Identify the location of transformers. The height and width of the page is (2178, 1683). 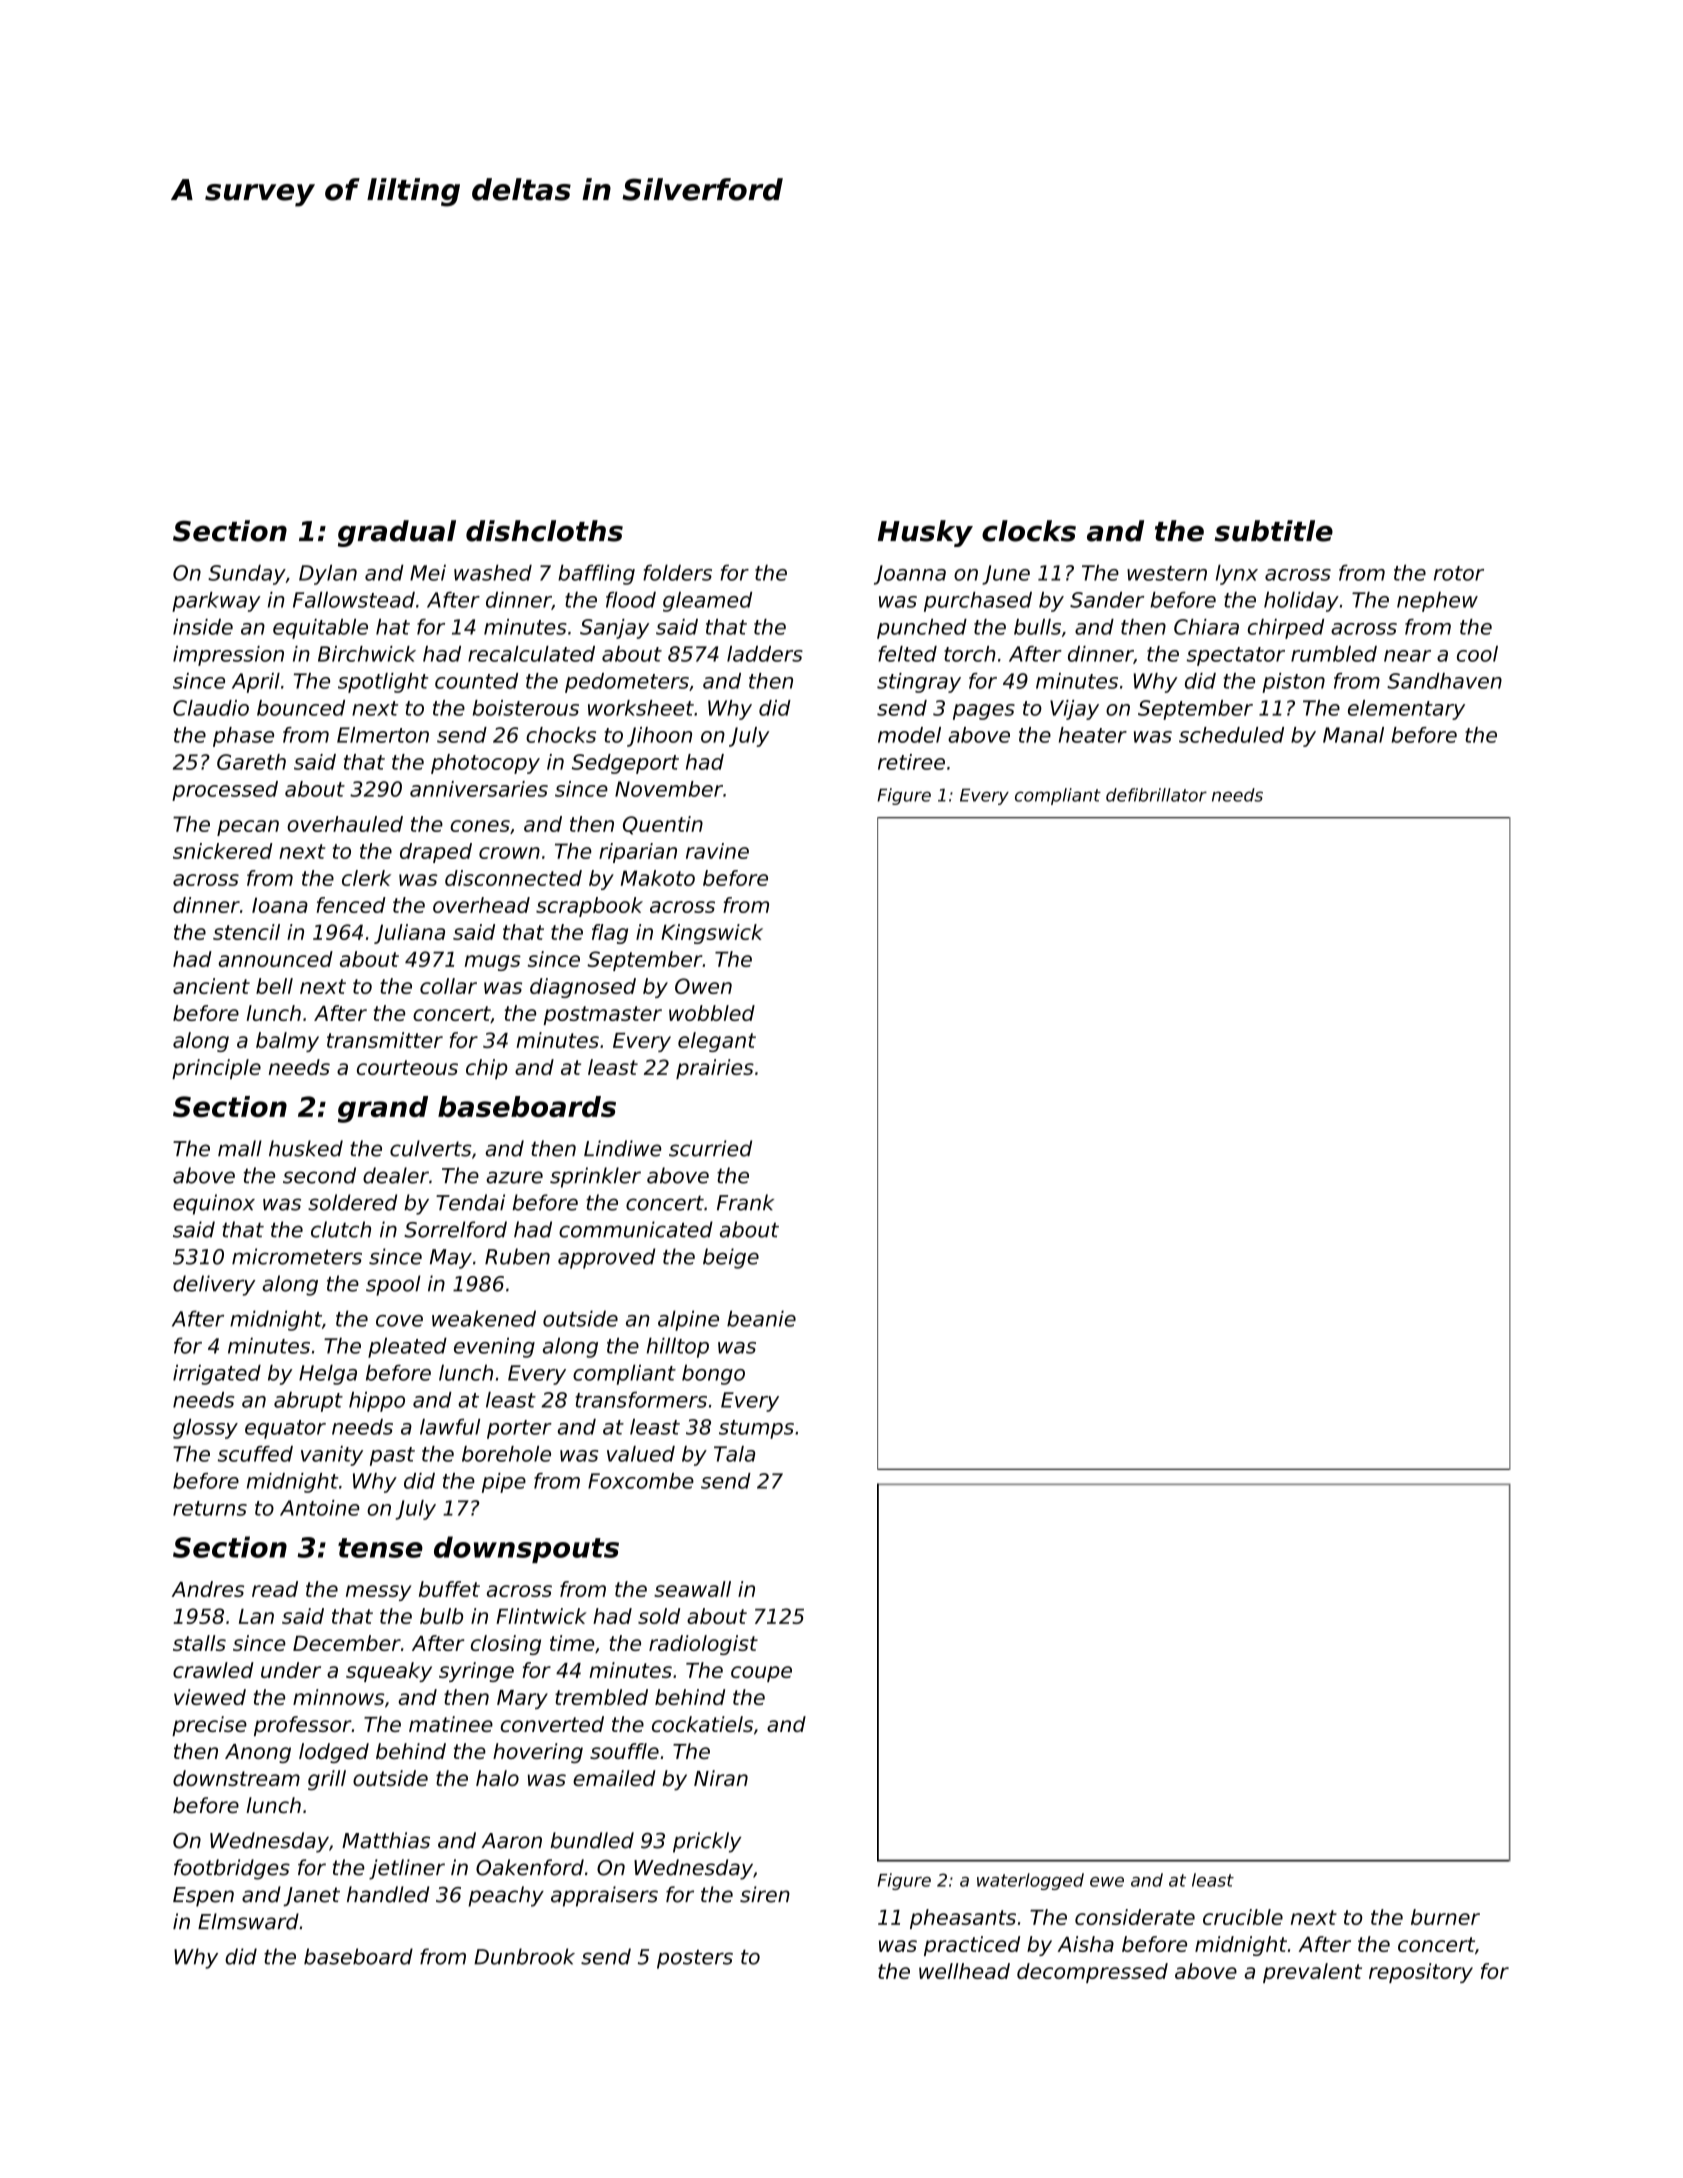
(641, 1400).
